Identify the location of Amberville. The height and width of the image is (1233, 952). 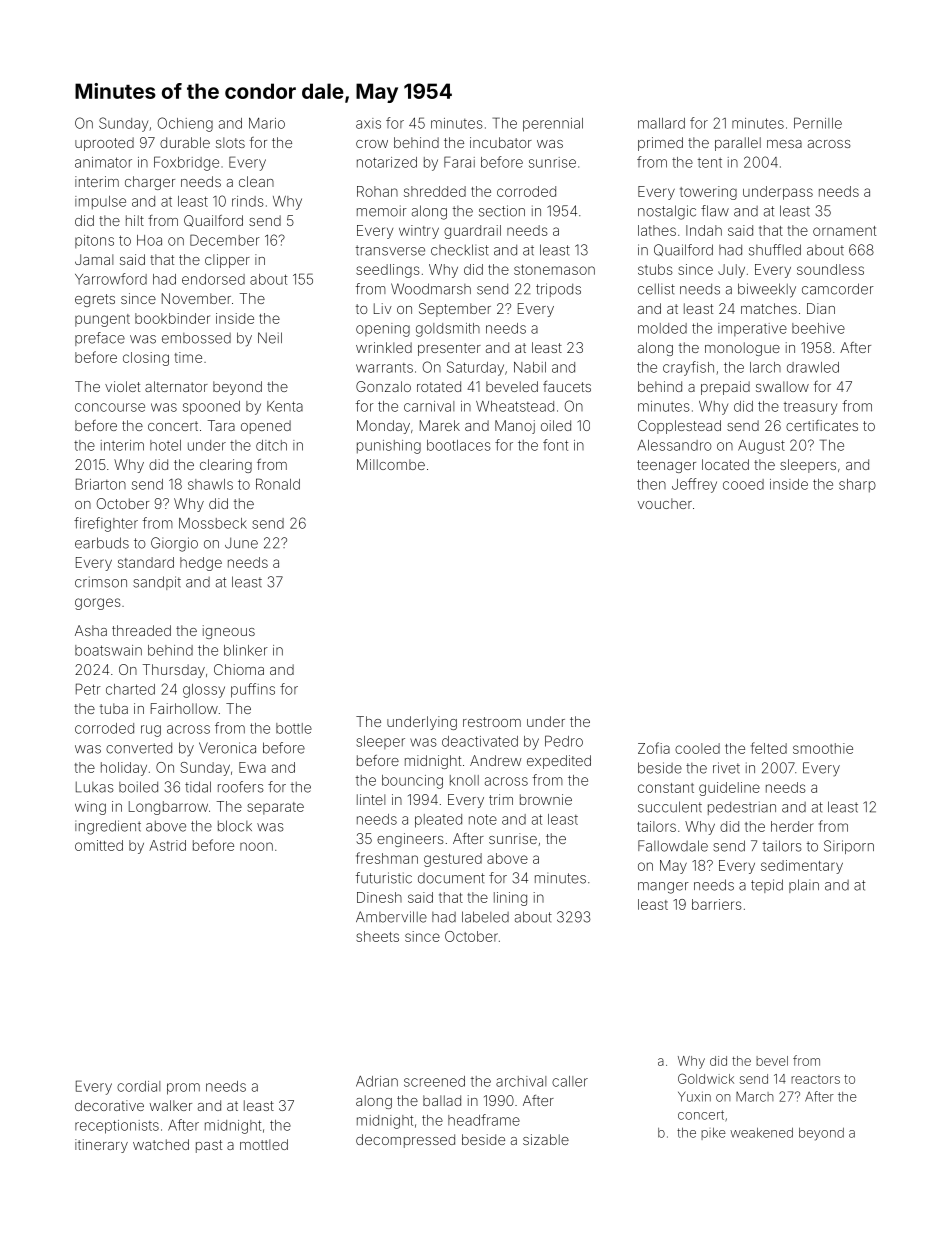
(391, 917).
